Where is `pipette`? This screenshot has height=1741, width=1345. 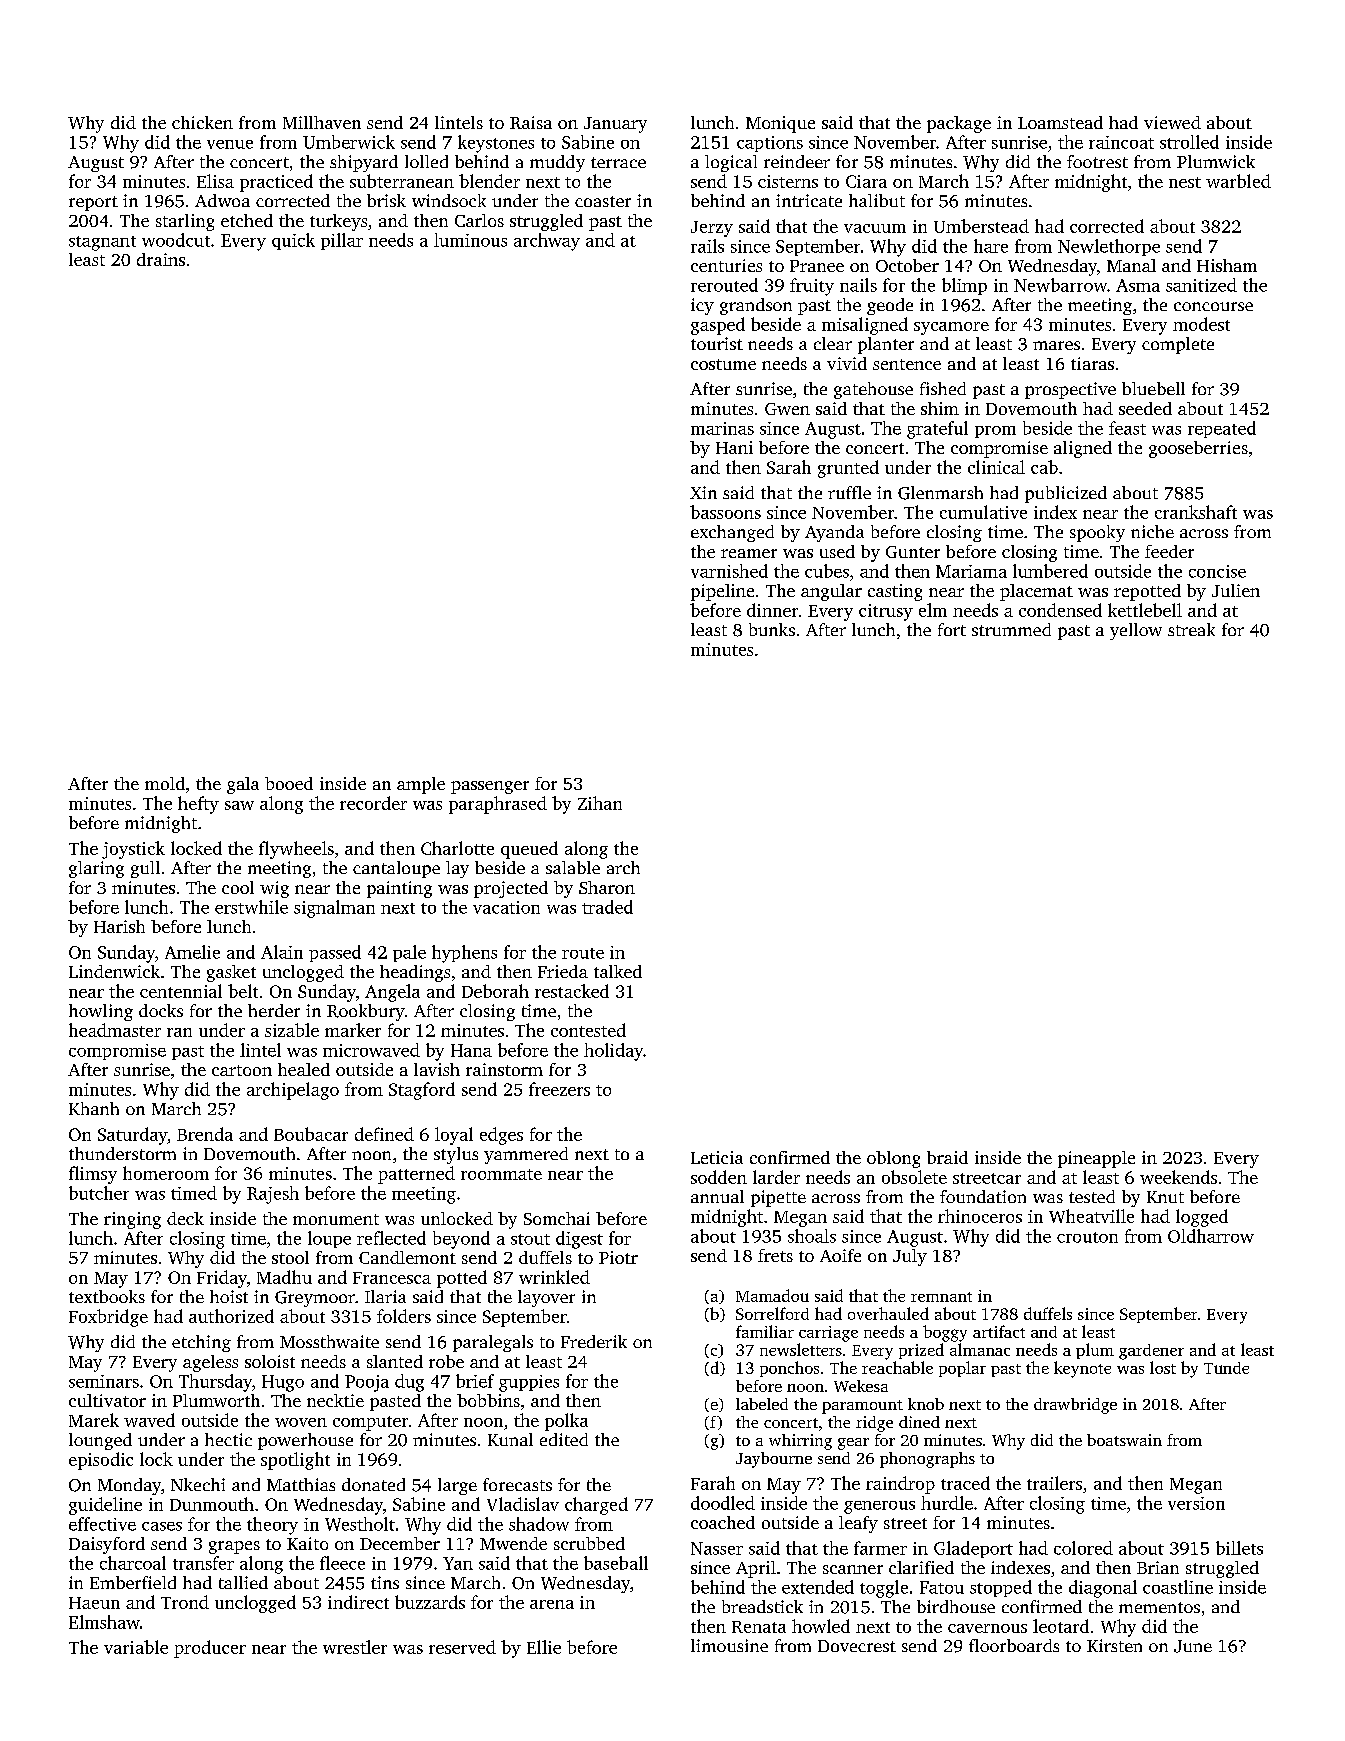
pipette is located at coordinates (778, 1198).
